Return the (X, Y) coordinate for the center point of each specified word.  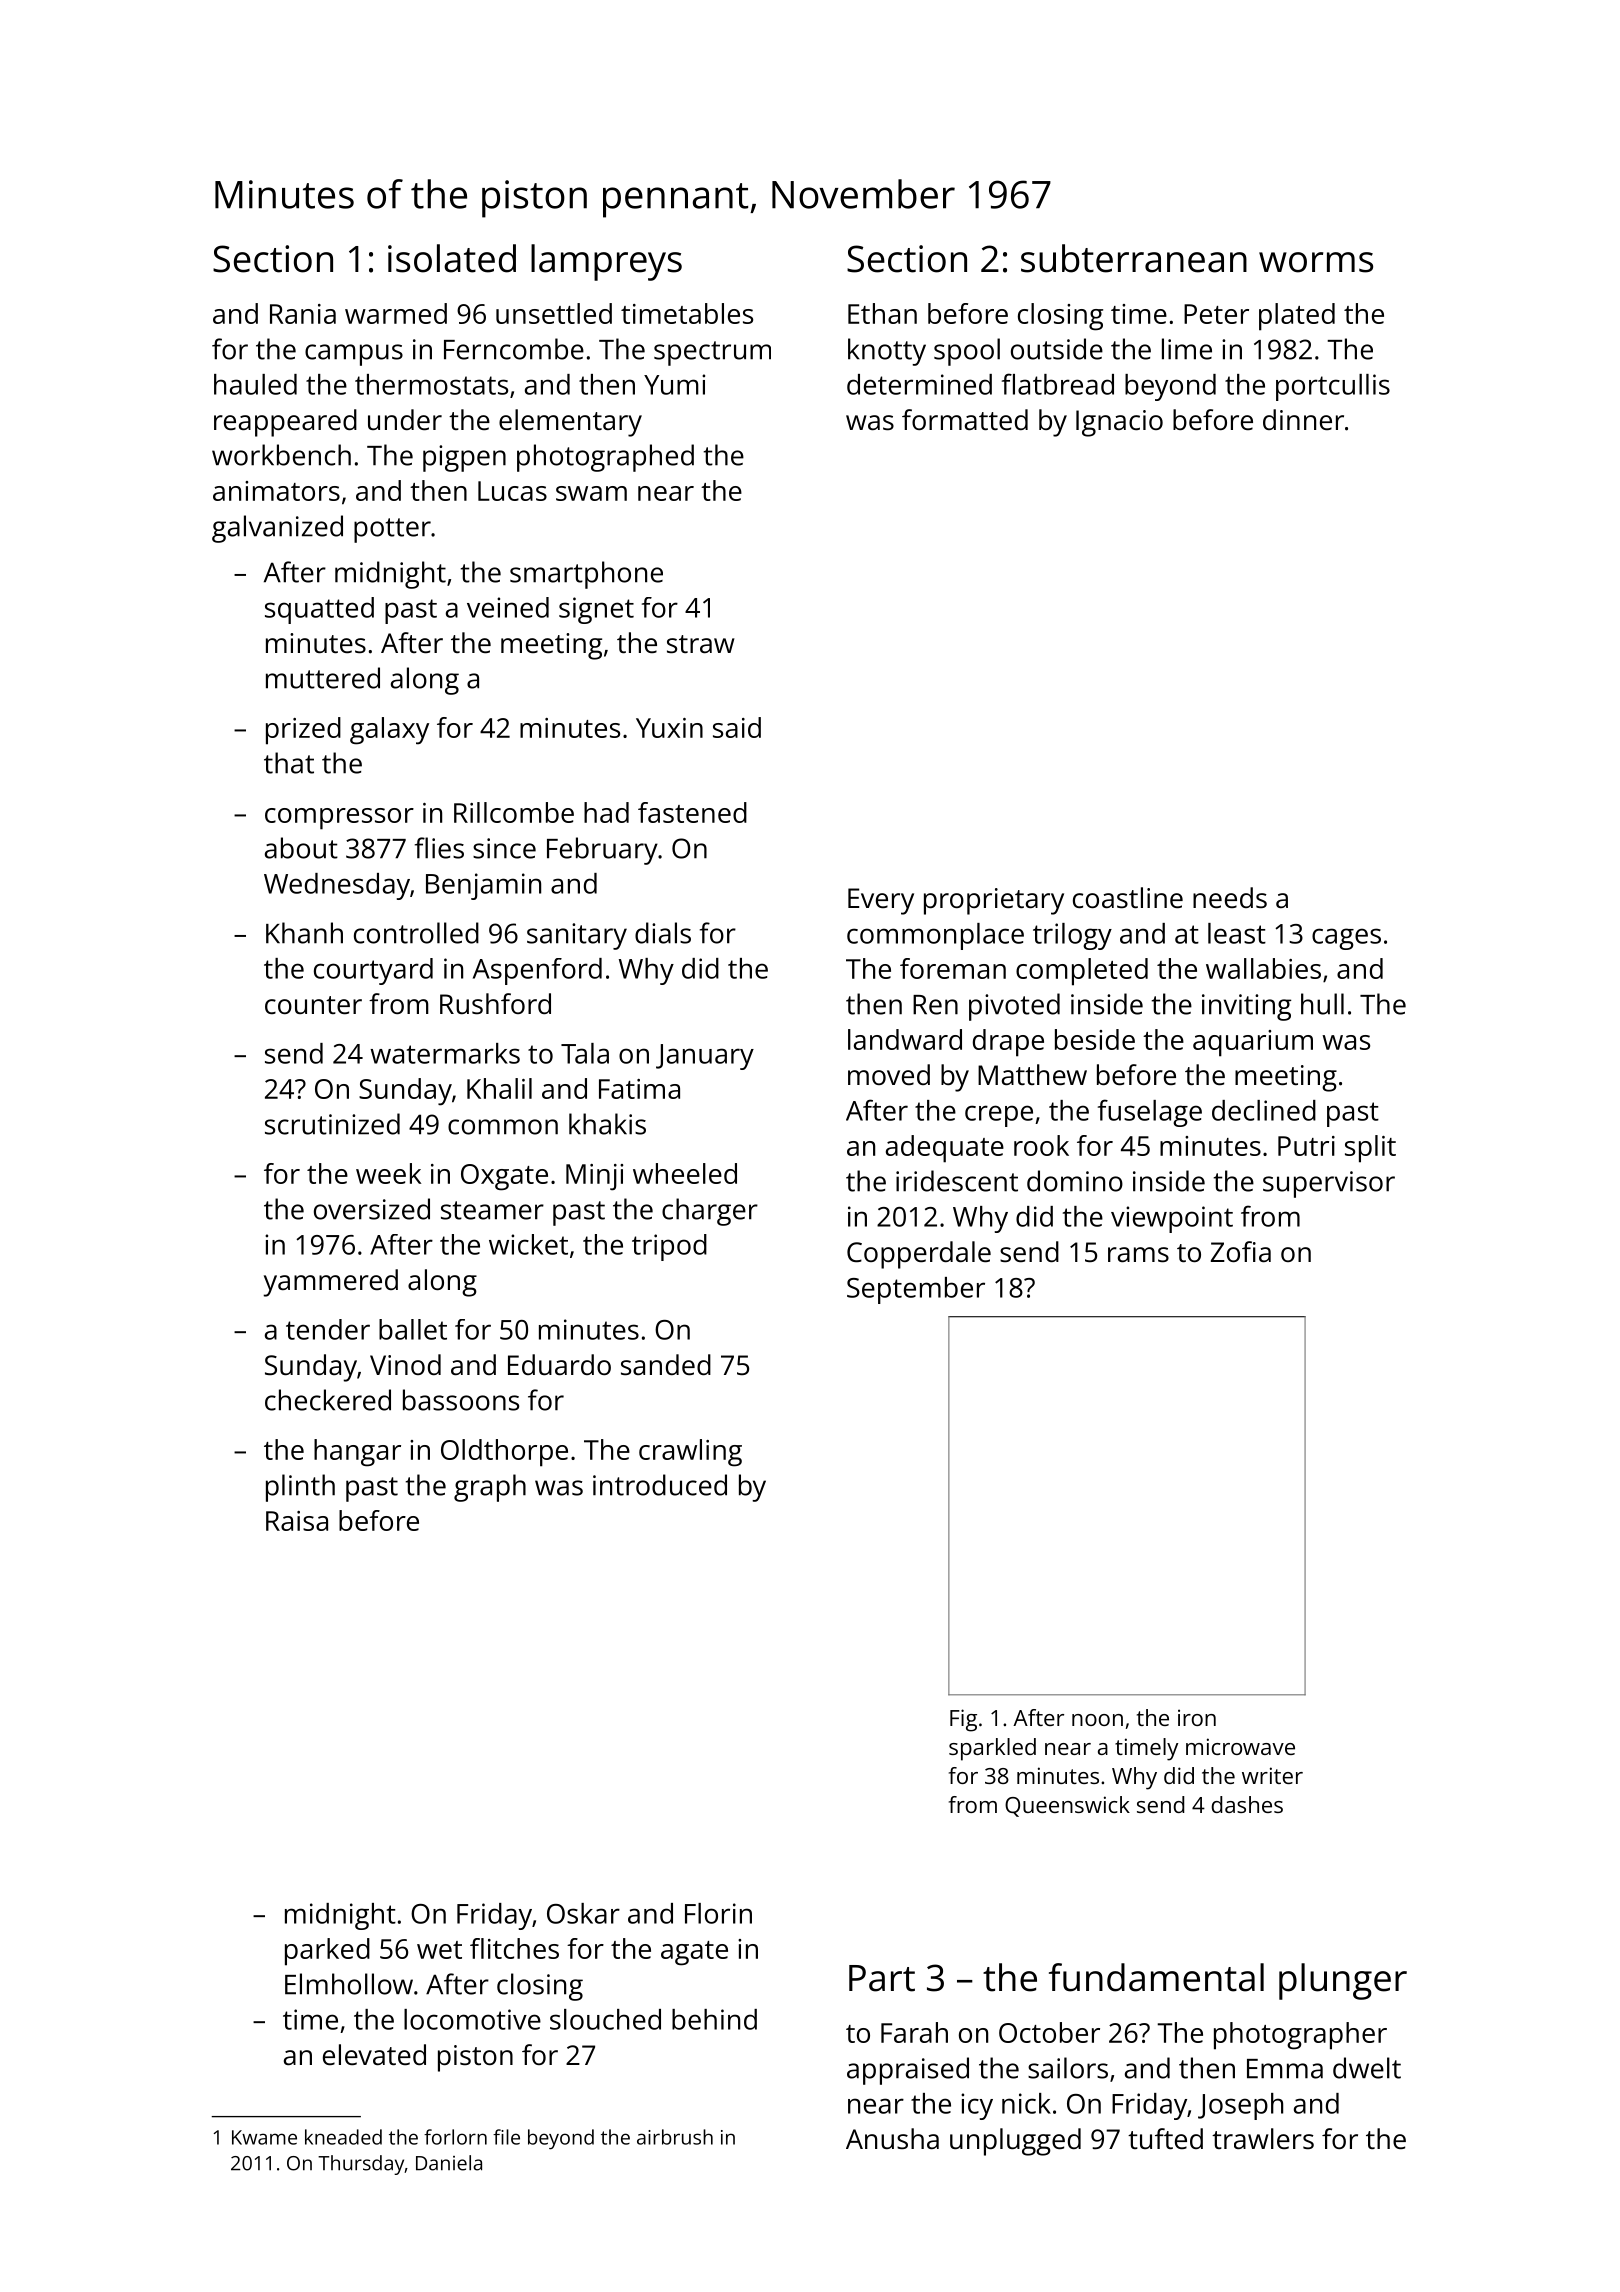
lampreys (606, 262)
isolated (452, 258)
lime (1187, 349)
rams (1138, 1255)
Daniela (449, 2163)
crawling (690, 1453)
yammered (330, 1283)
